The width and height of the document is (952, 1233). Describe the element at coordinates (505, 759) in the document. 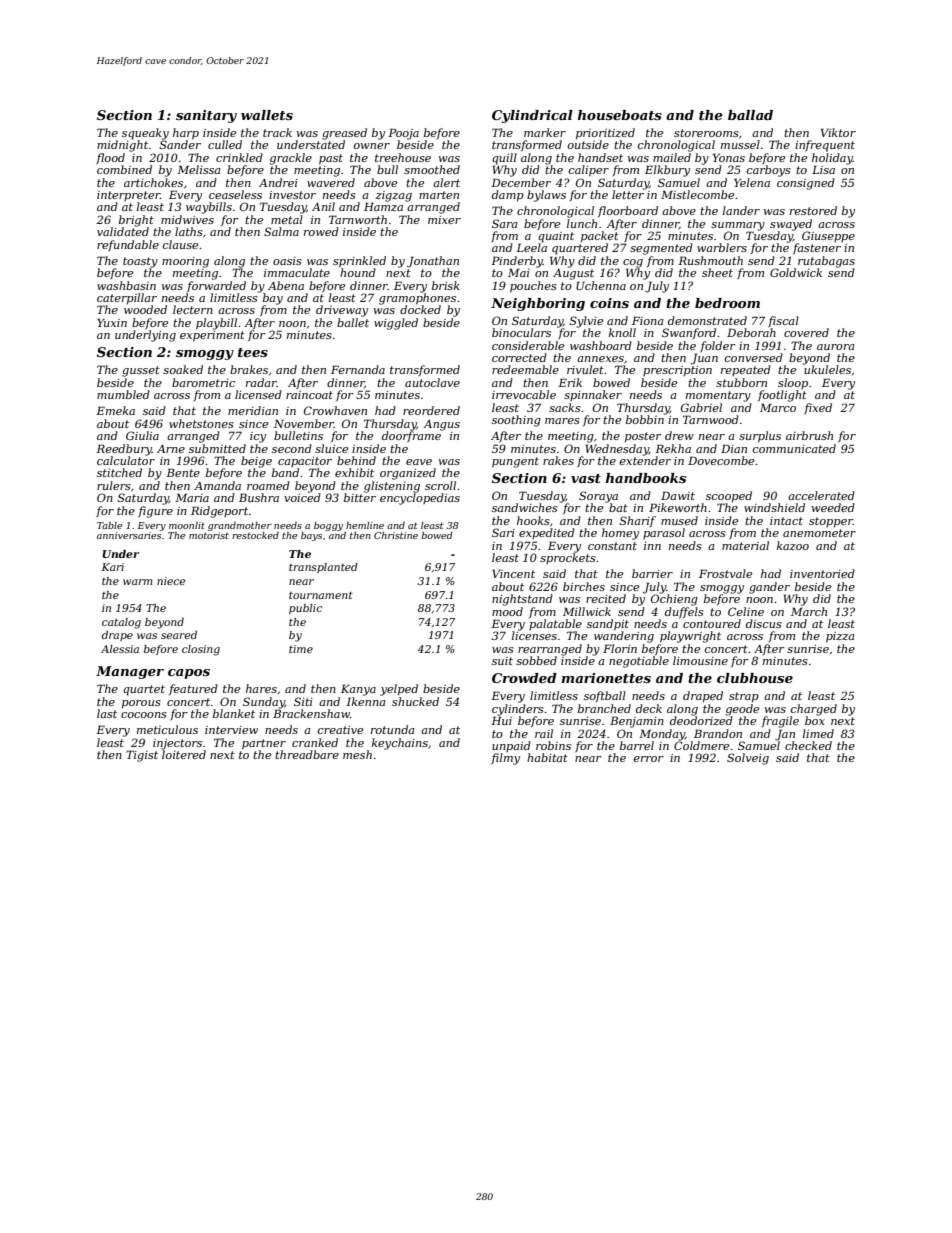

I see `filmy` at that location.
